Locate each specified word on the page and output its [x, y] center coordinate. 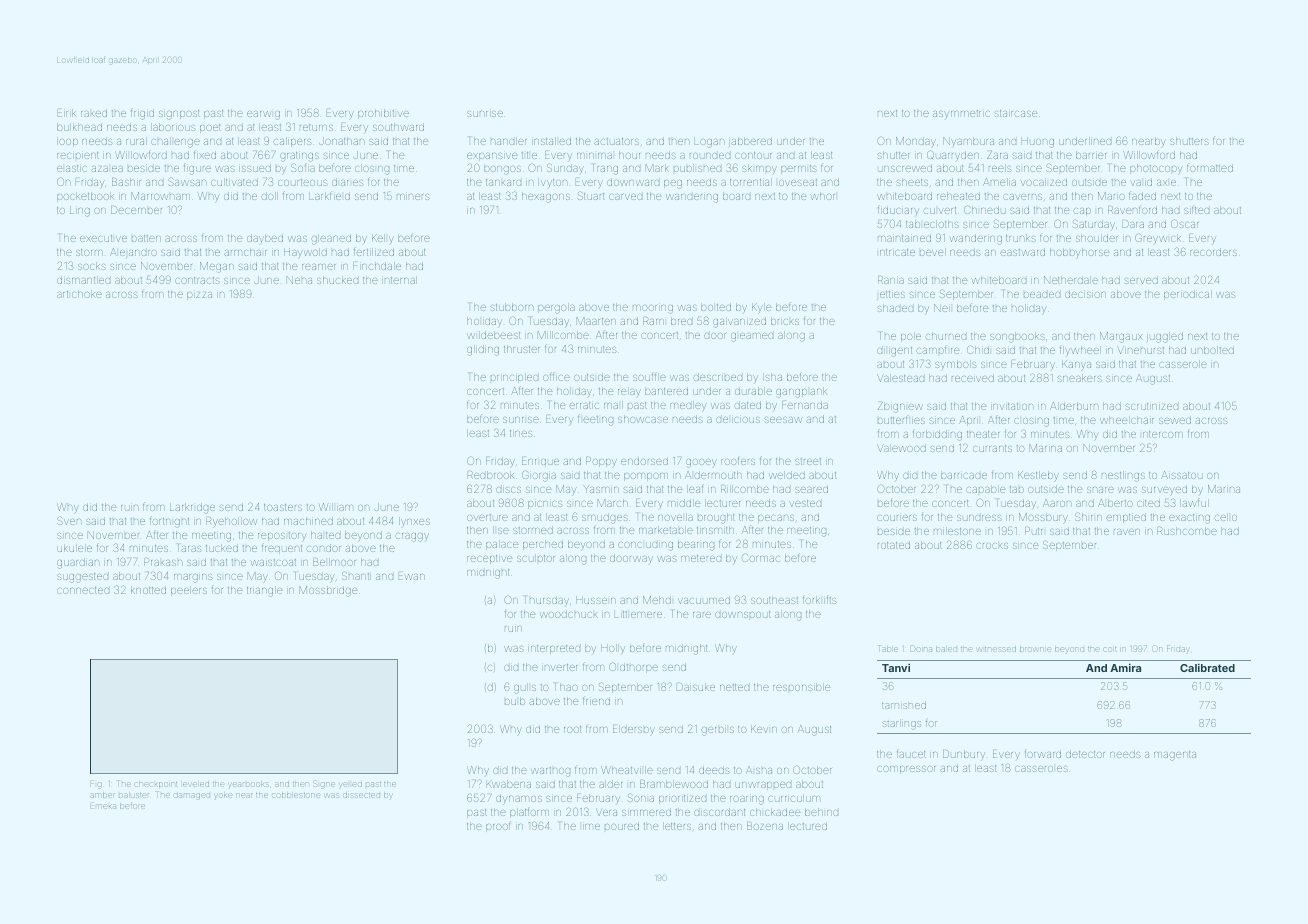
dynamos [519, 799]
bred [681, 321]
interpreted [554, 649]
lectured [807, 826]
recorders [1213, 252]
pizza [199, 296]
